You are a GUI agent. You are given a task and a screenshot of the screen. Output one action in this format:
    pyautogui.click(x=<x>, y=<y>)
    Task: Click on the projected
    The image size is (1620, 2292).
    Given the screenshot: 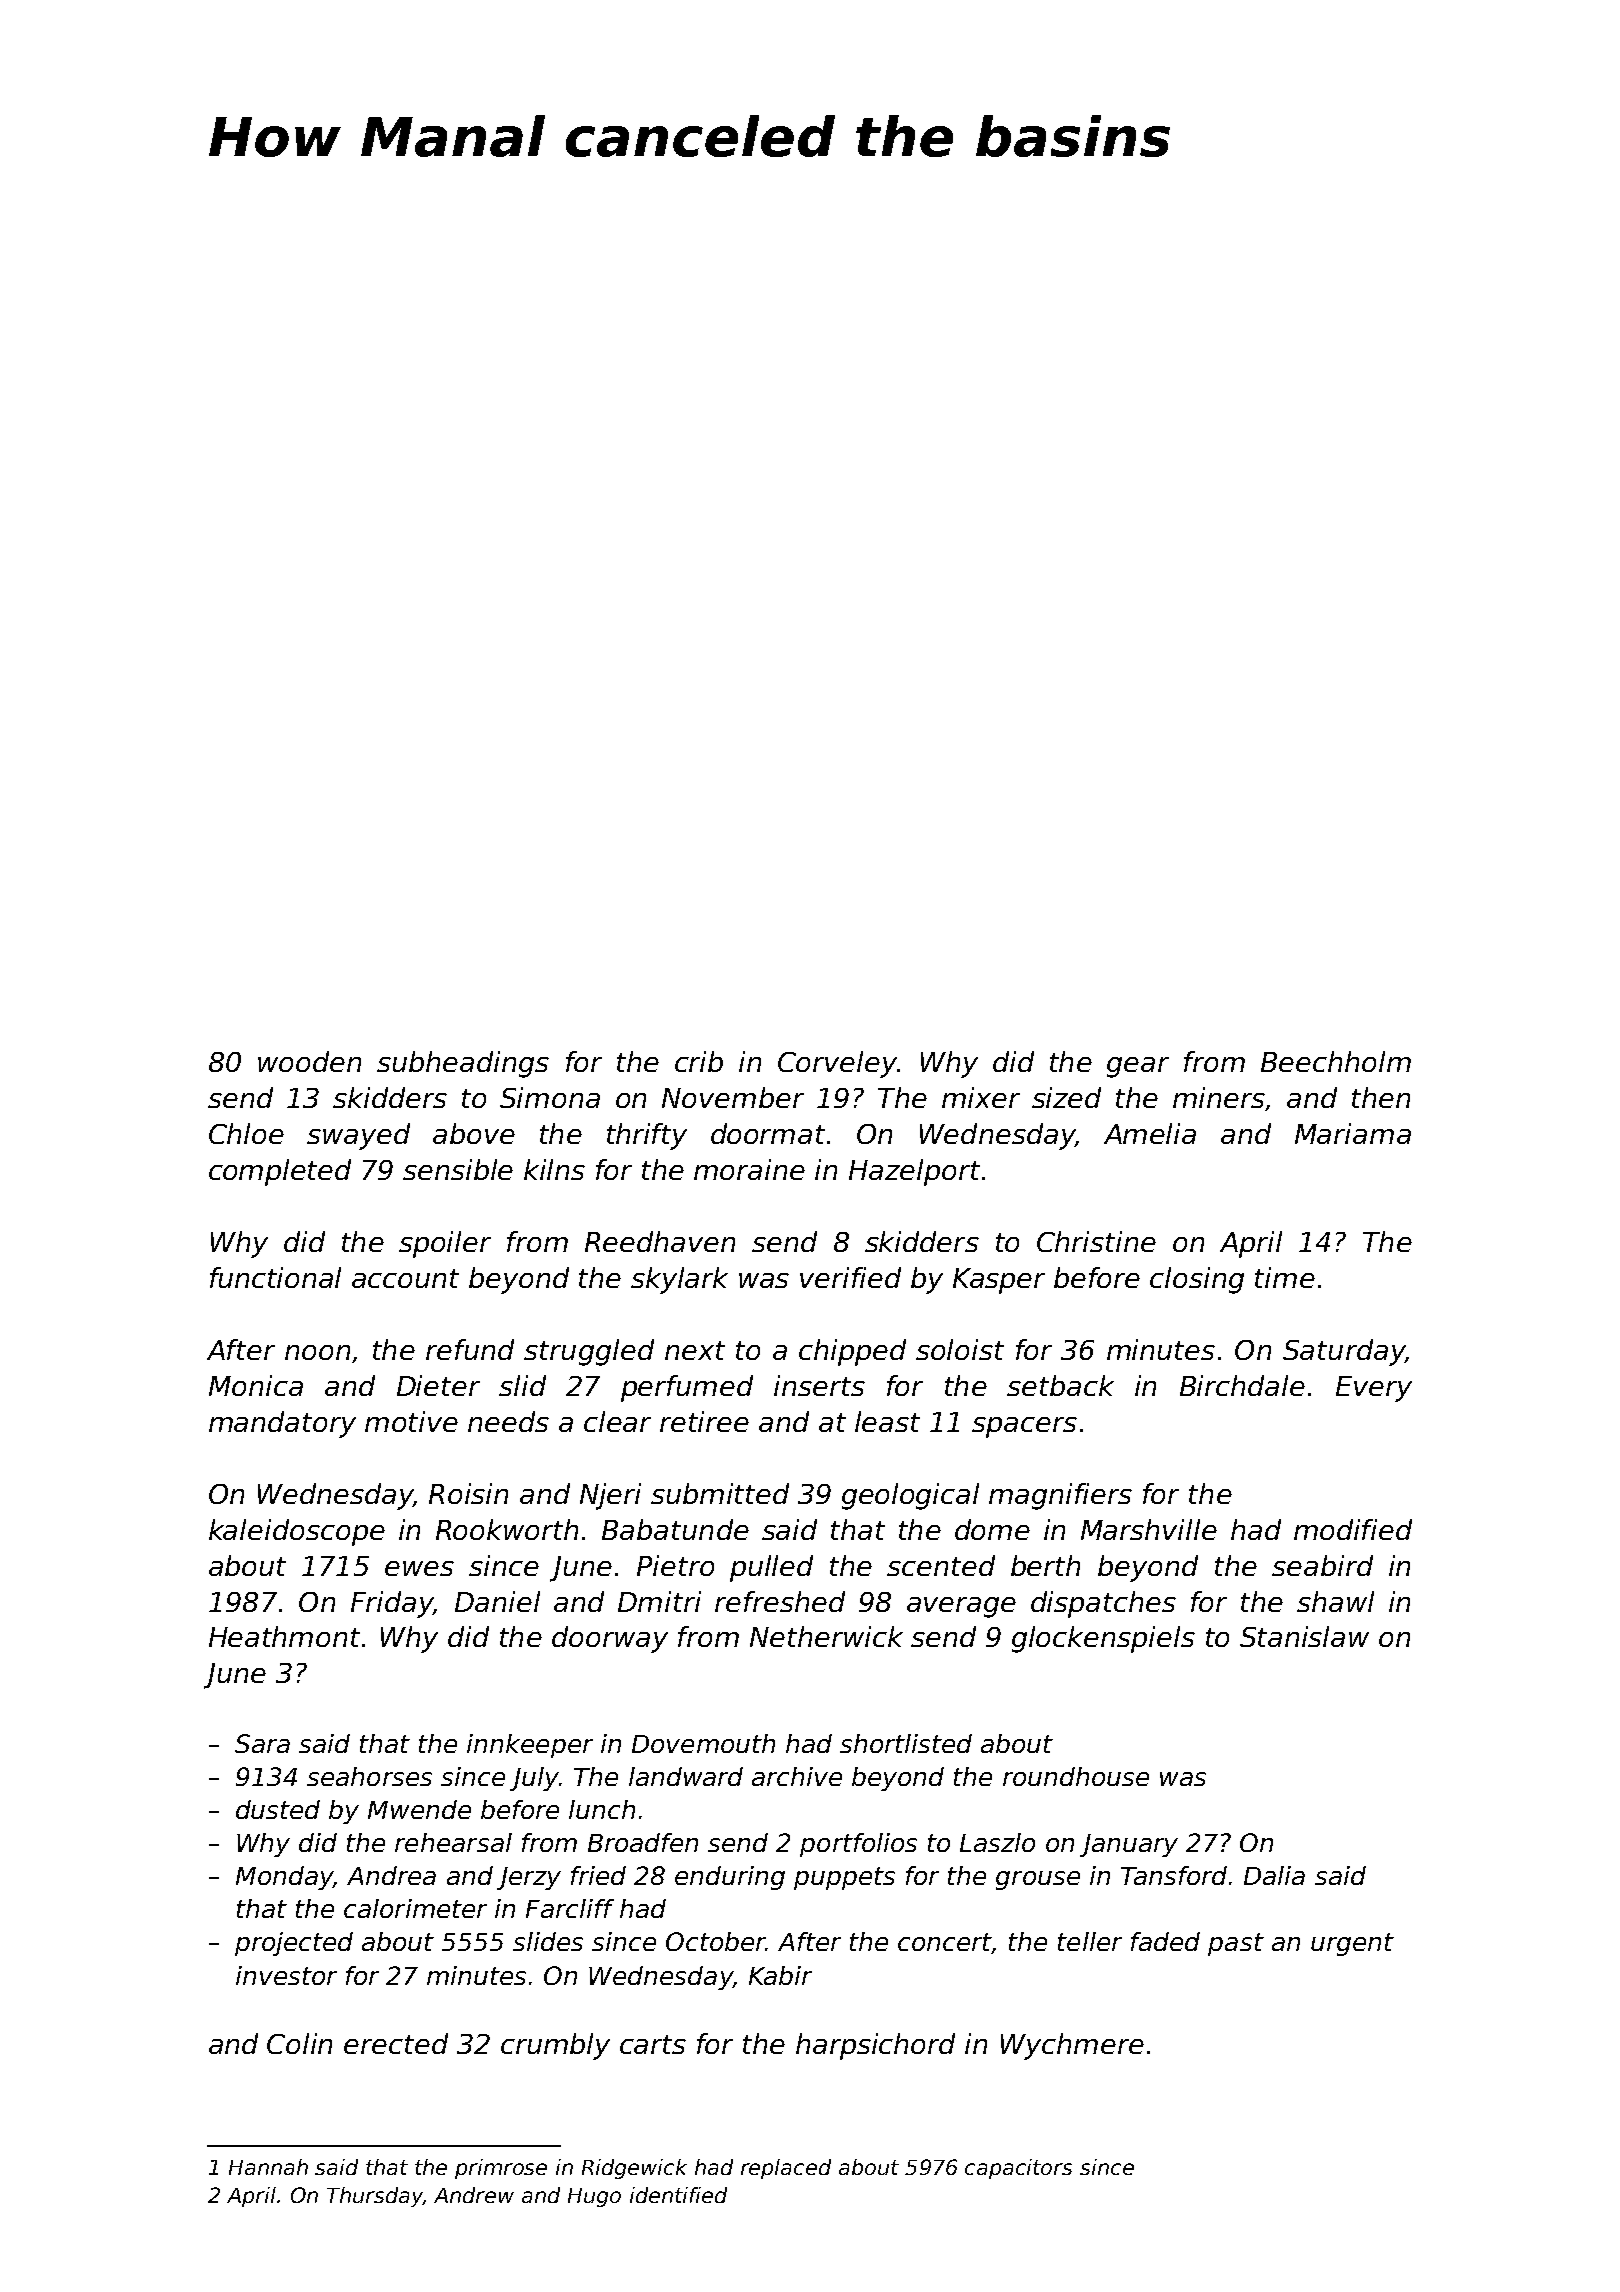 What is the action you would take?
    pyautogui.click(x=294, y=1944)
